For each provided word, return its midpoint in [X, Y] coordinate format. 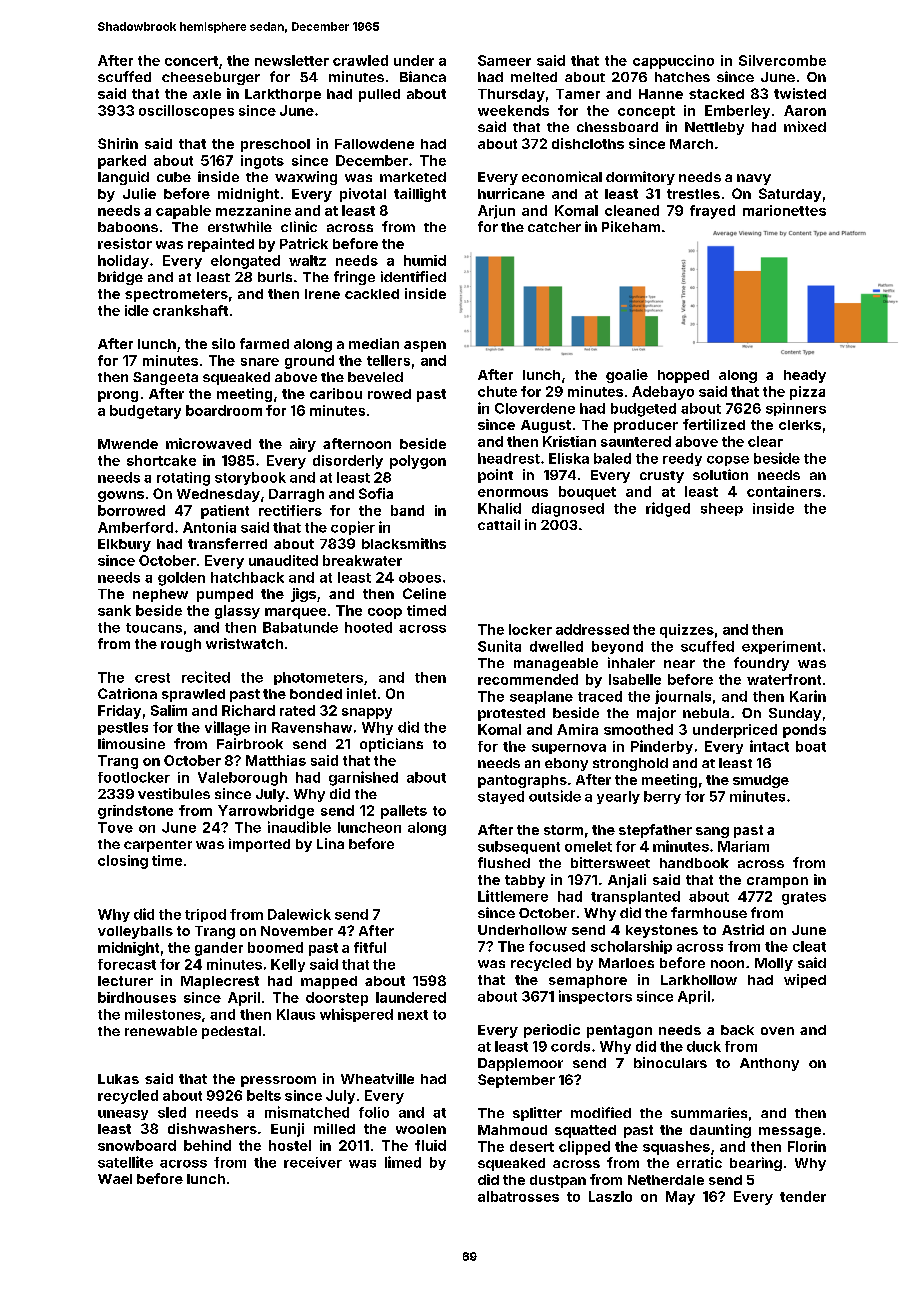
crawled [360, 60]
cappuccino [673, 62]
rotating [183, 479]
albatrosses [518, 1196]
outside [555, 796]
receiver [313, 1162]
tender [803, 1196]
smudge [761, 781]
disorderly [348, 462]
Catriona [127, 693]
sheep [722, 509]
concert [191, 61]
